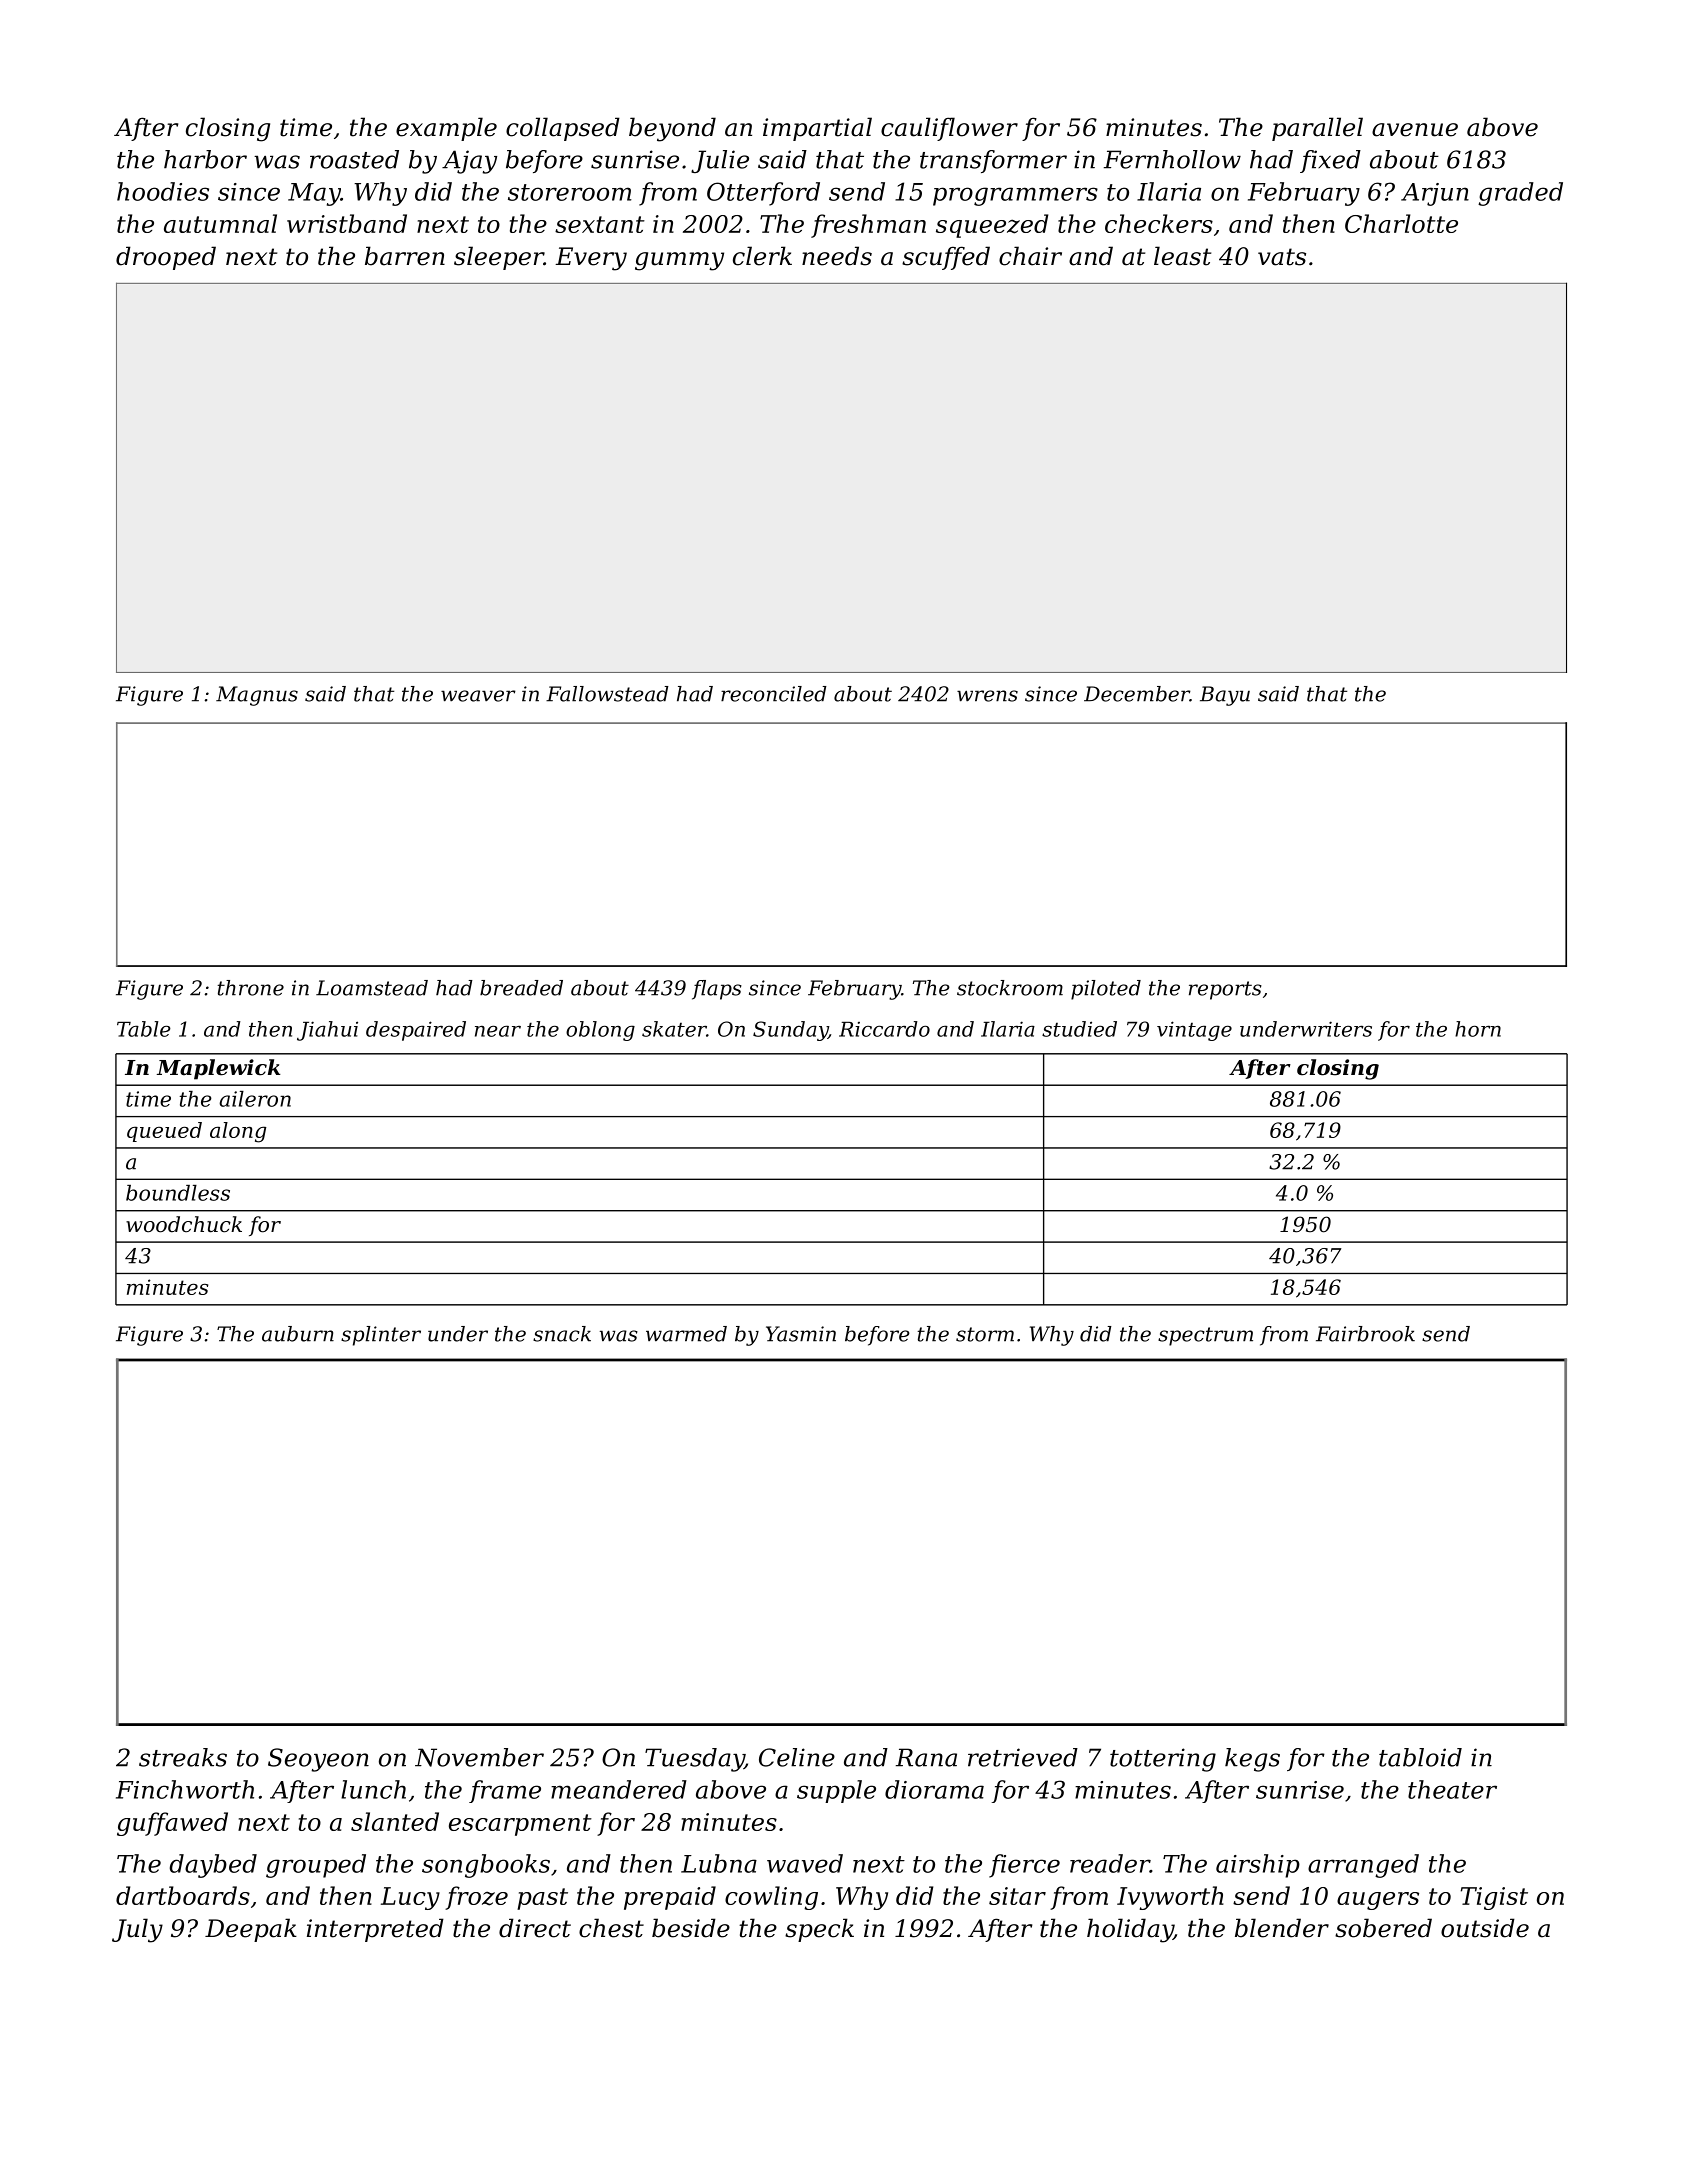 Image resolution: width=1683 pixels, height=2178 pixels. What do you see at coordinates (205, 159) in the screenshot?
I see `harbor` at bounding box center [205, 159].
